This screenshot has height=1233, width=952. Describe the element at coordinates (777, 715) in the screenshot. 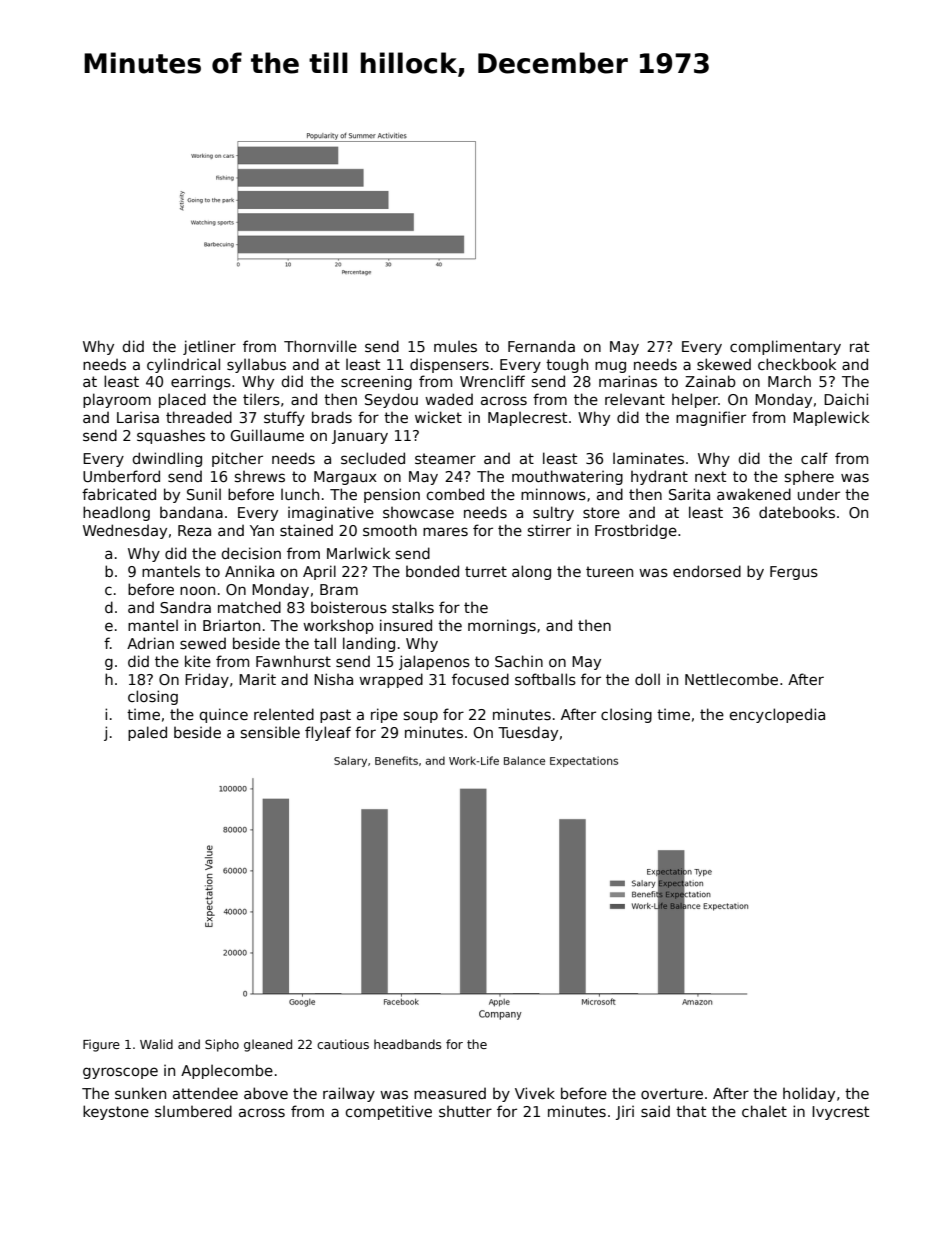

I see `encyclopedia` at that location.
